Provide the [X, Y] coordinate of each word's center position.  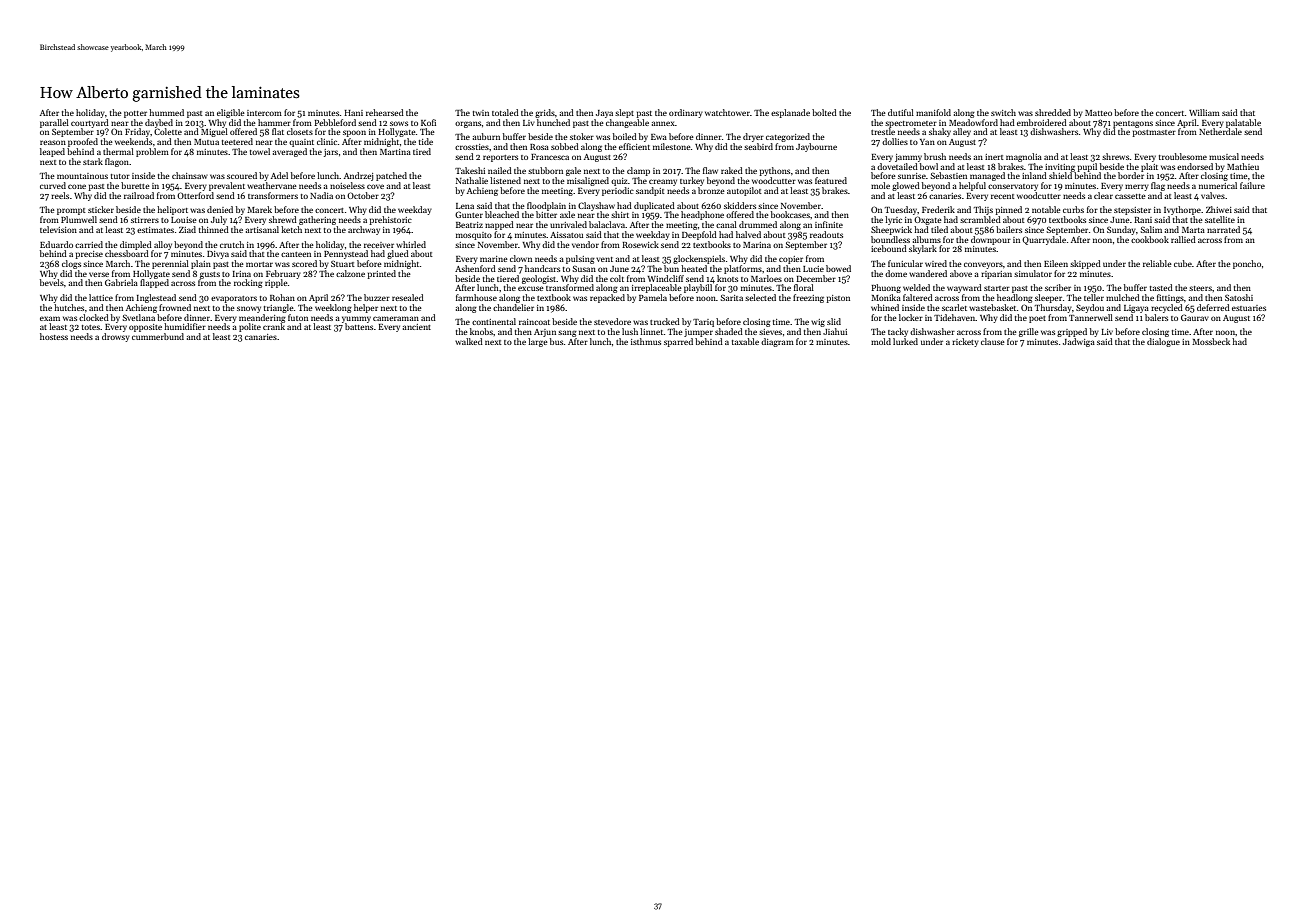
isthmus [646, 341]
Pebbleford [335, 122]
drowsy [116, 337]
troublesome [1183, 156]
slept [624, 113]
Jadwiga [1079, 342]
